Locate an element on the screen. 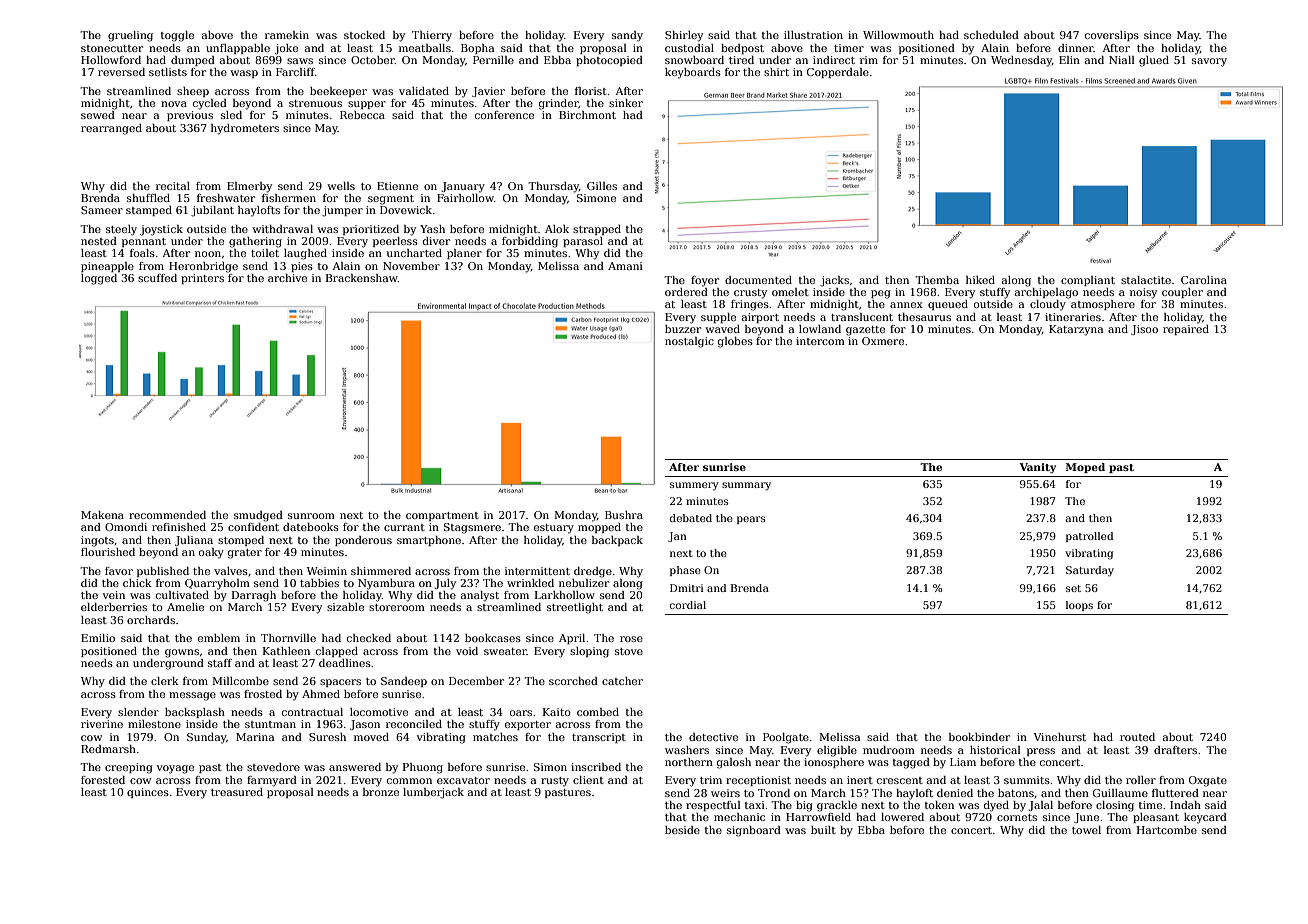  Suresh is located at coordinates (327, 737).
